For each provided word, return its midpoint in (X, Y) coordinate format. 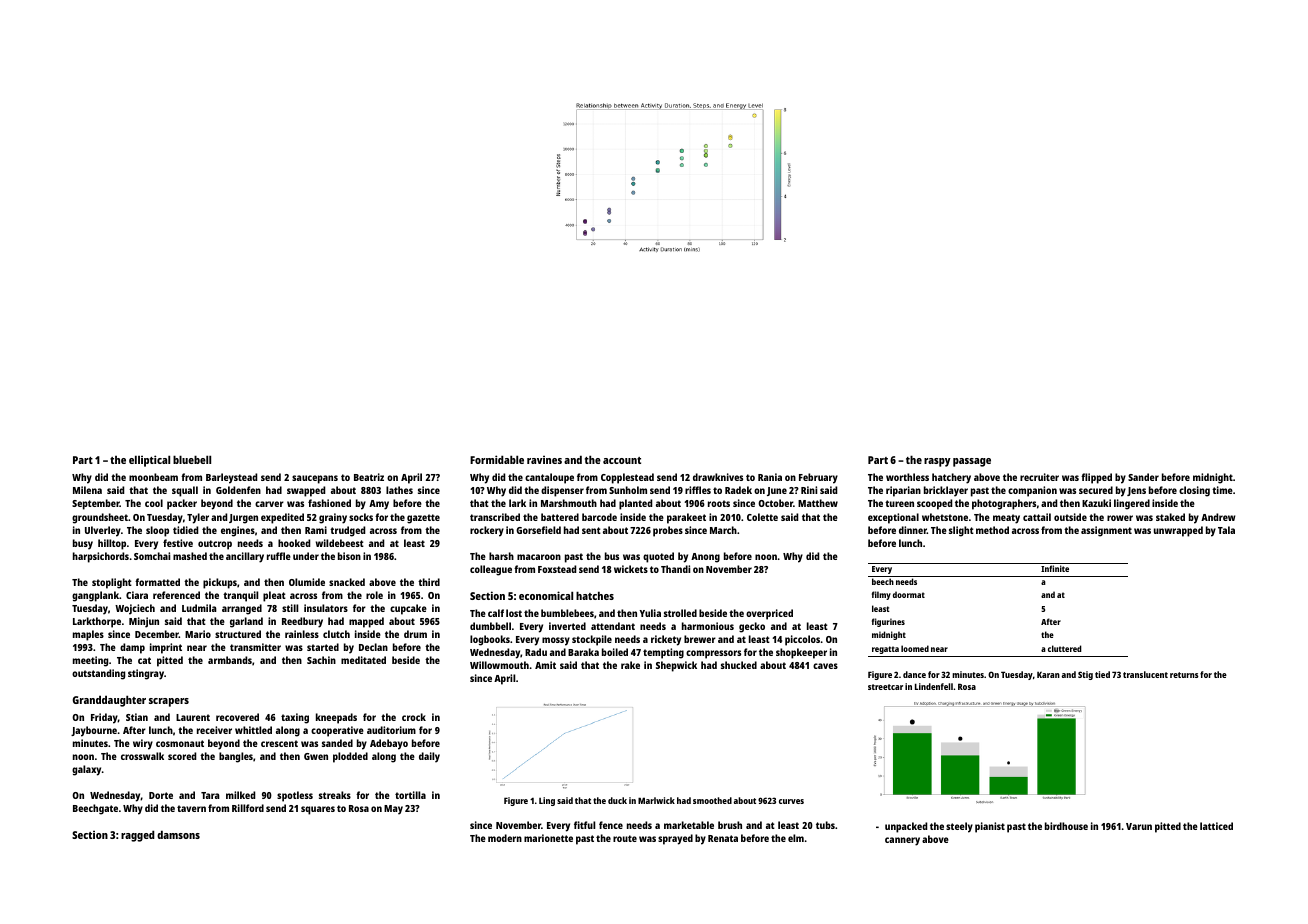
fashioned (329, 503)
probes (668, 531)
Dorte (161, 795)
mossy (556, 641)
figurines (888, 622)
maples (88, 635)
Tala (1226, 530)
